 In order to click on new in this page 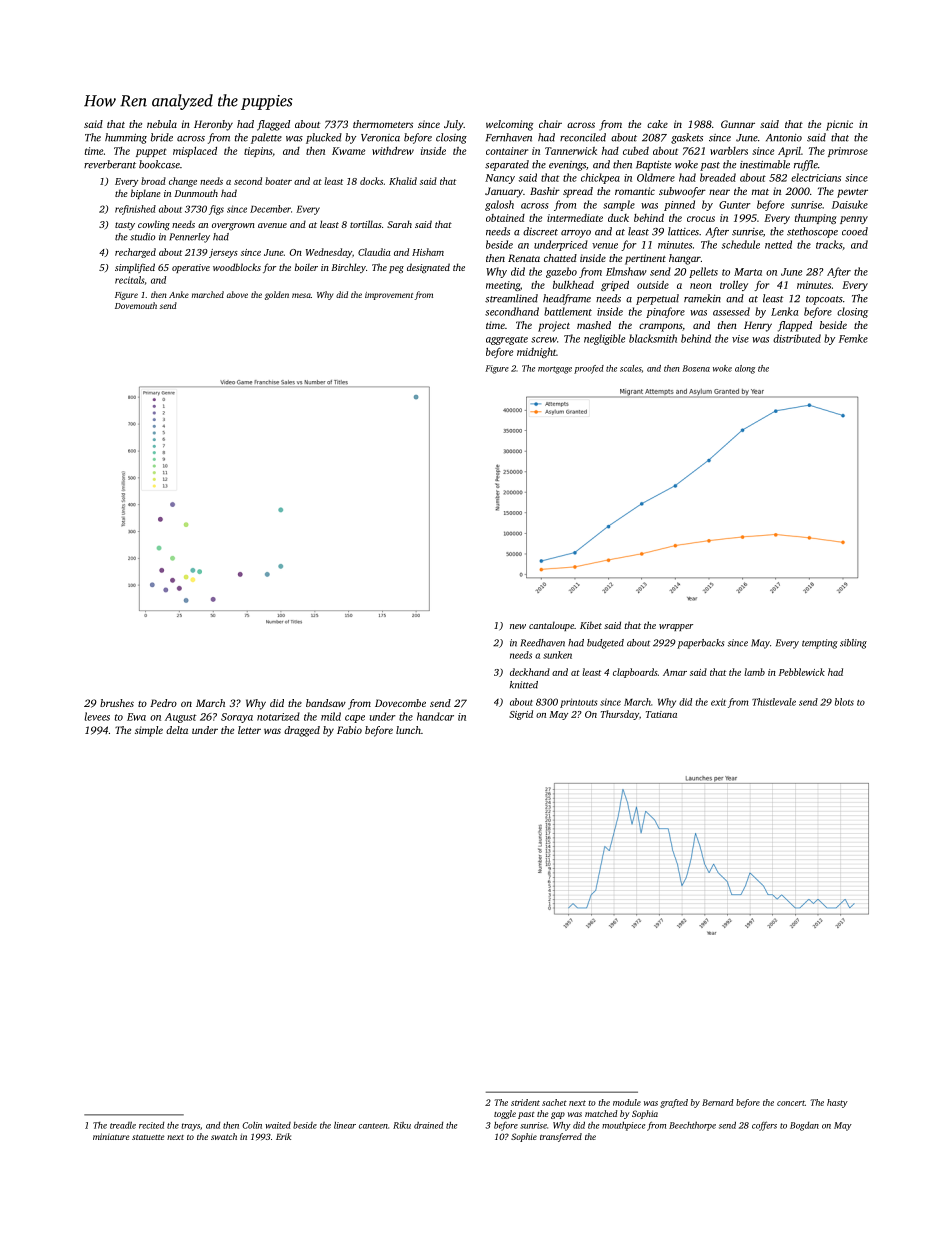, I will do `click(518, 626)`.
